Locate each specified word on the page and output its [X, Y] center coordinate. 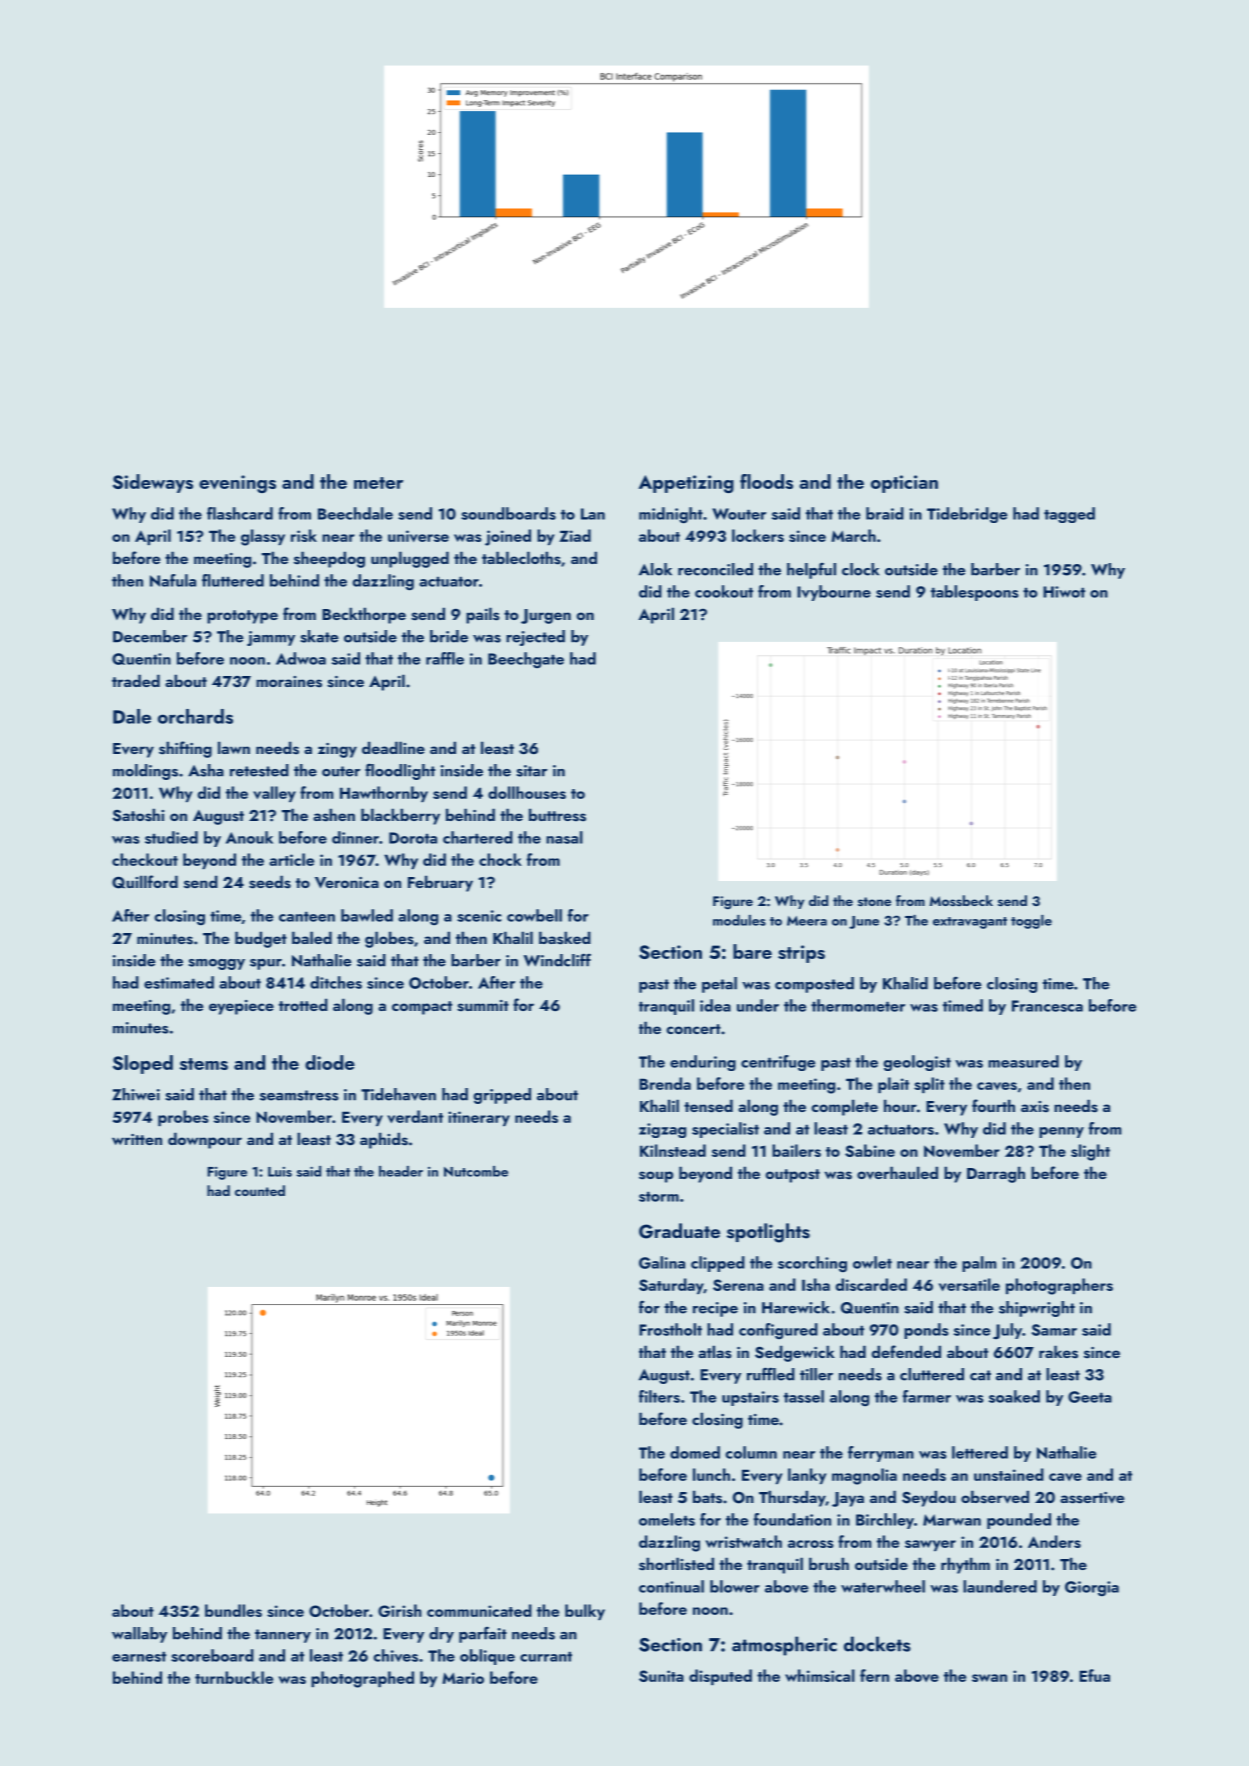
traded [136, 680]
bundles [233, 1610]
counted [260, 1190]
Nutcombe [476, 1171]
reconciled [715, 569]
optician [904, 484]
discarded [871, 1284]
